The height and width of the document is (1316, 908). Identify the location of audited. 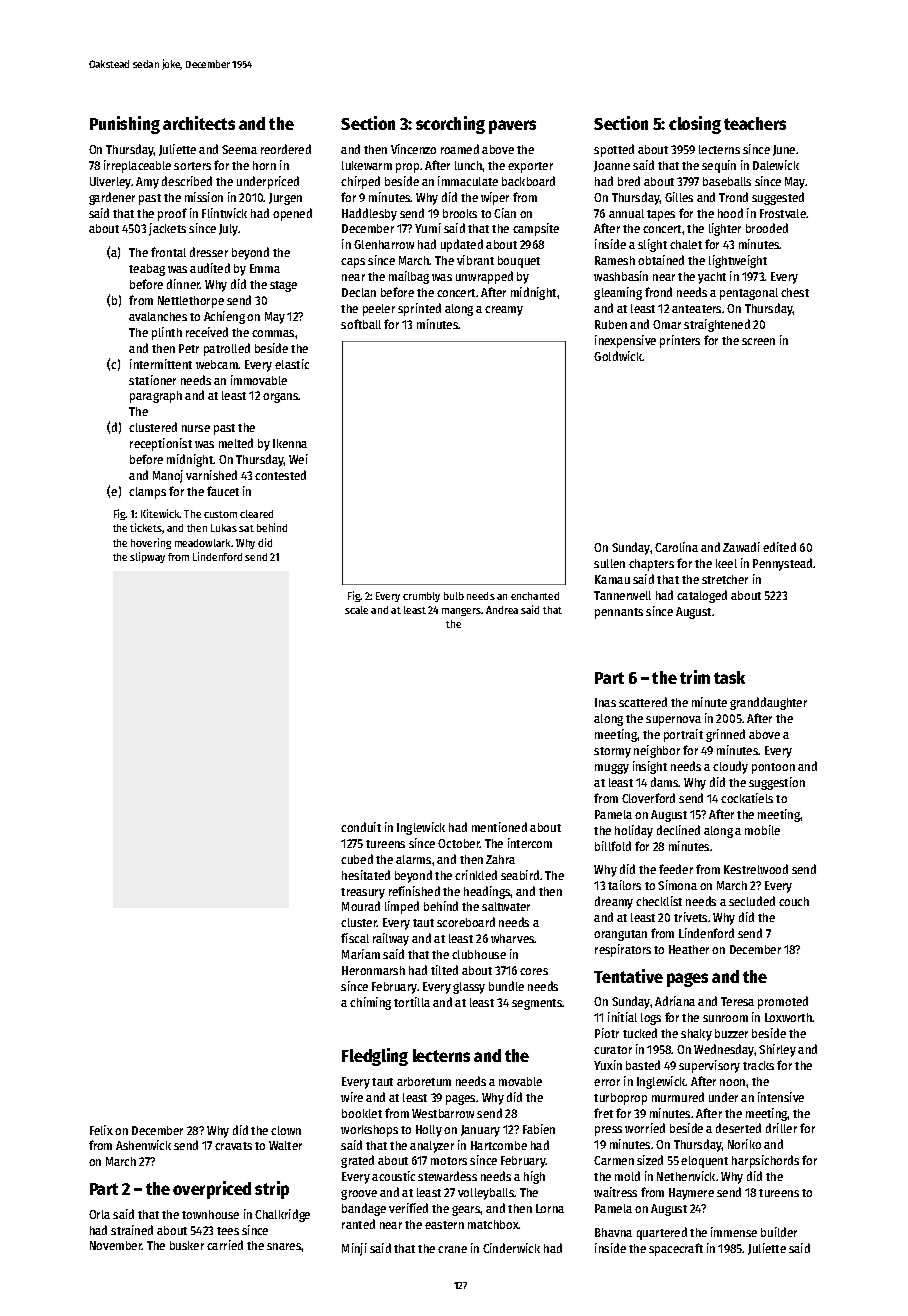
(210, 268).
